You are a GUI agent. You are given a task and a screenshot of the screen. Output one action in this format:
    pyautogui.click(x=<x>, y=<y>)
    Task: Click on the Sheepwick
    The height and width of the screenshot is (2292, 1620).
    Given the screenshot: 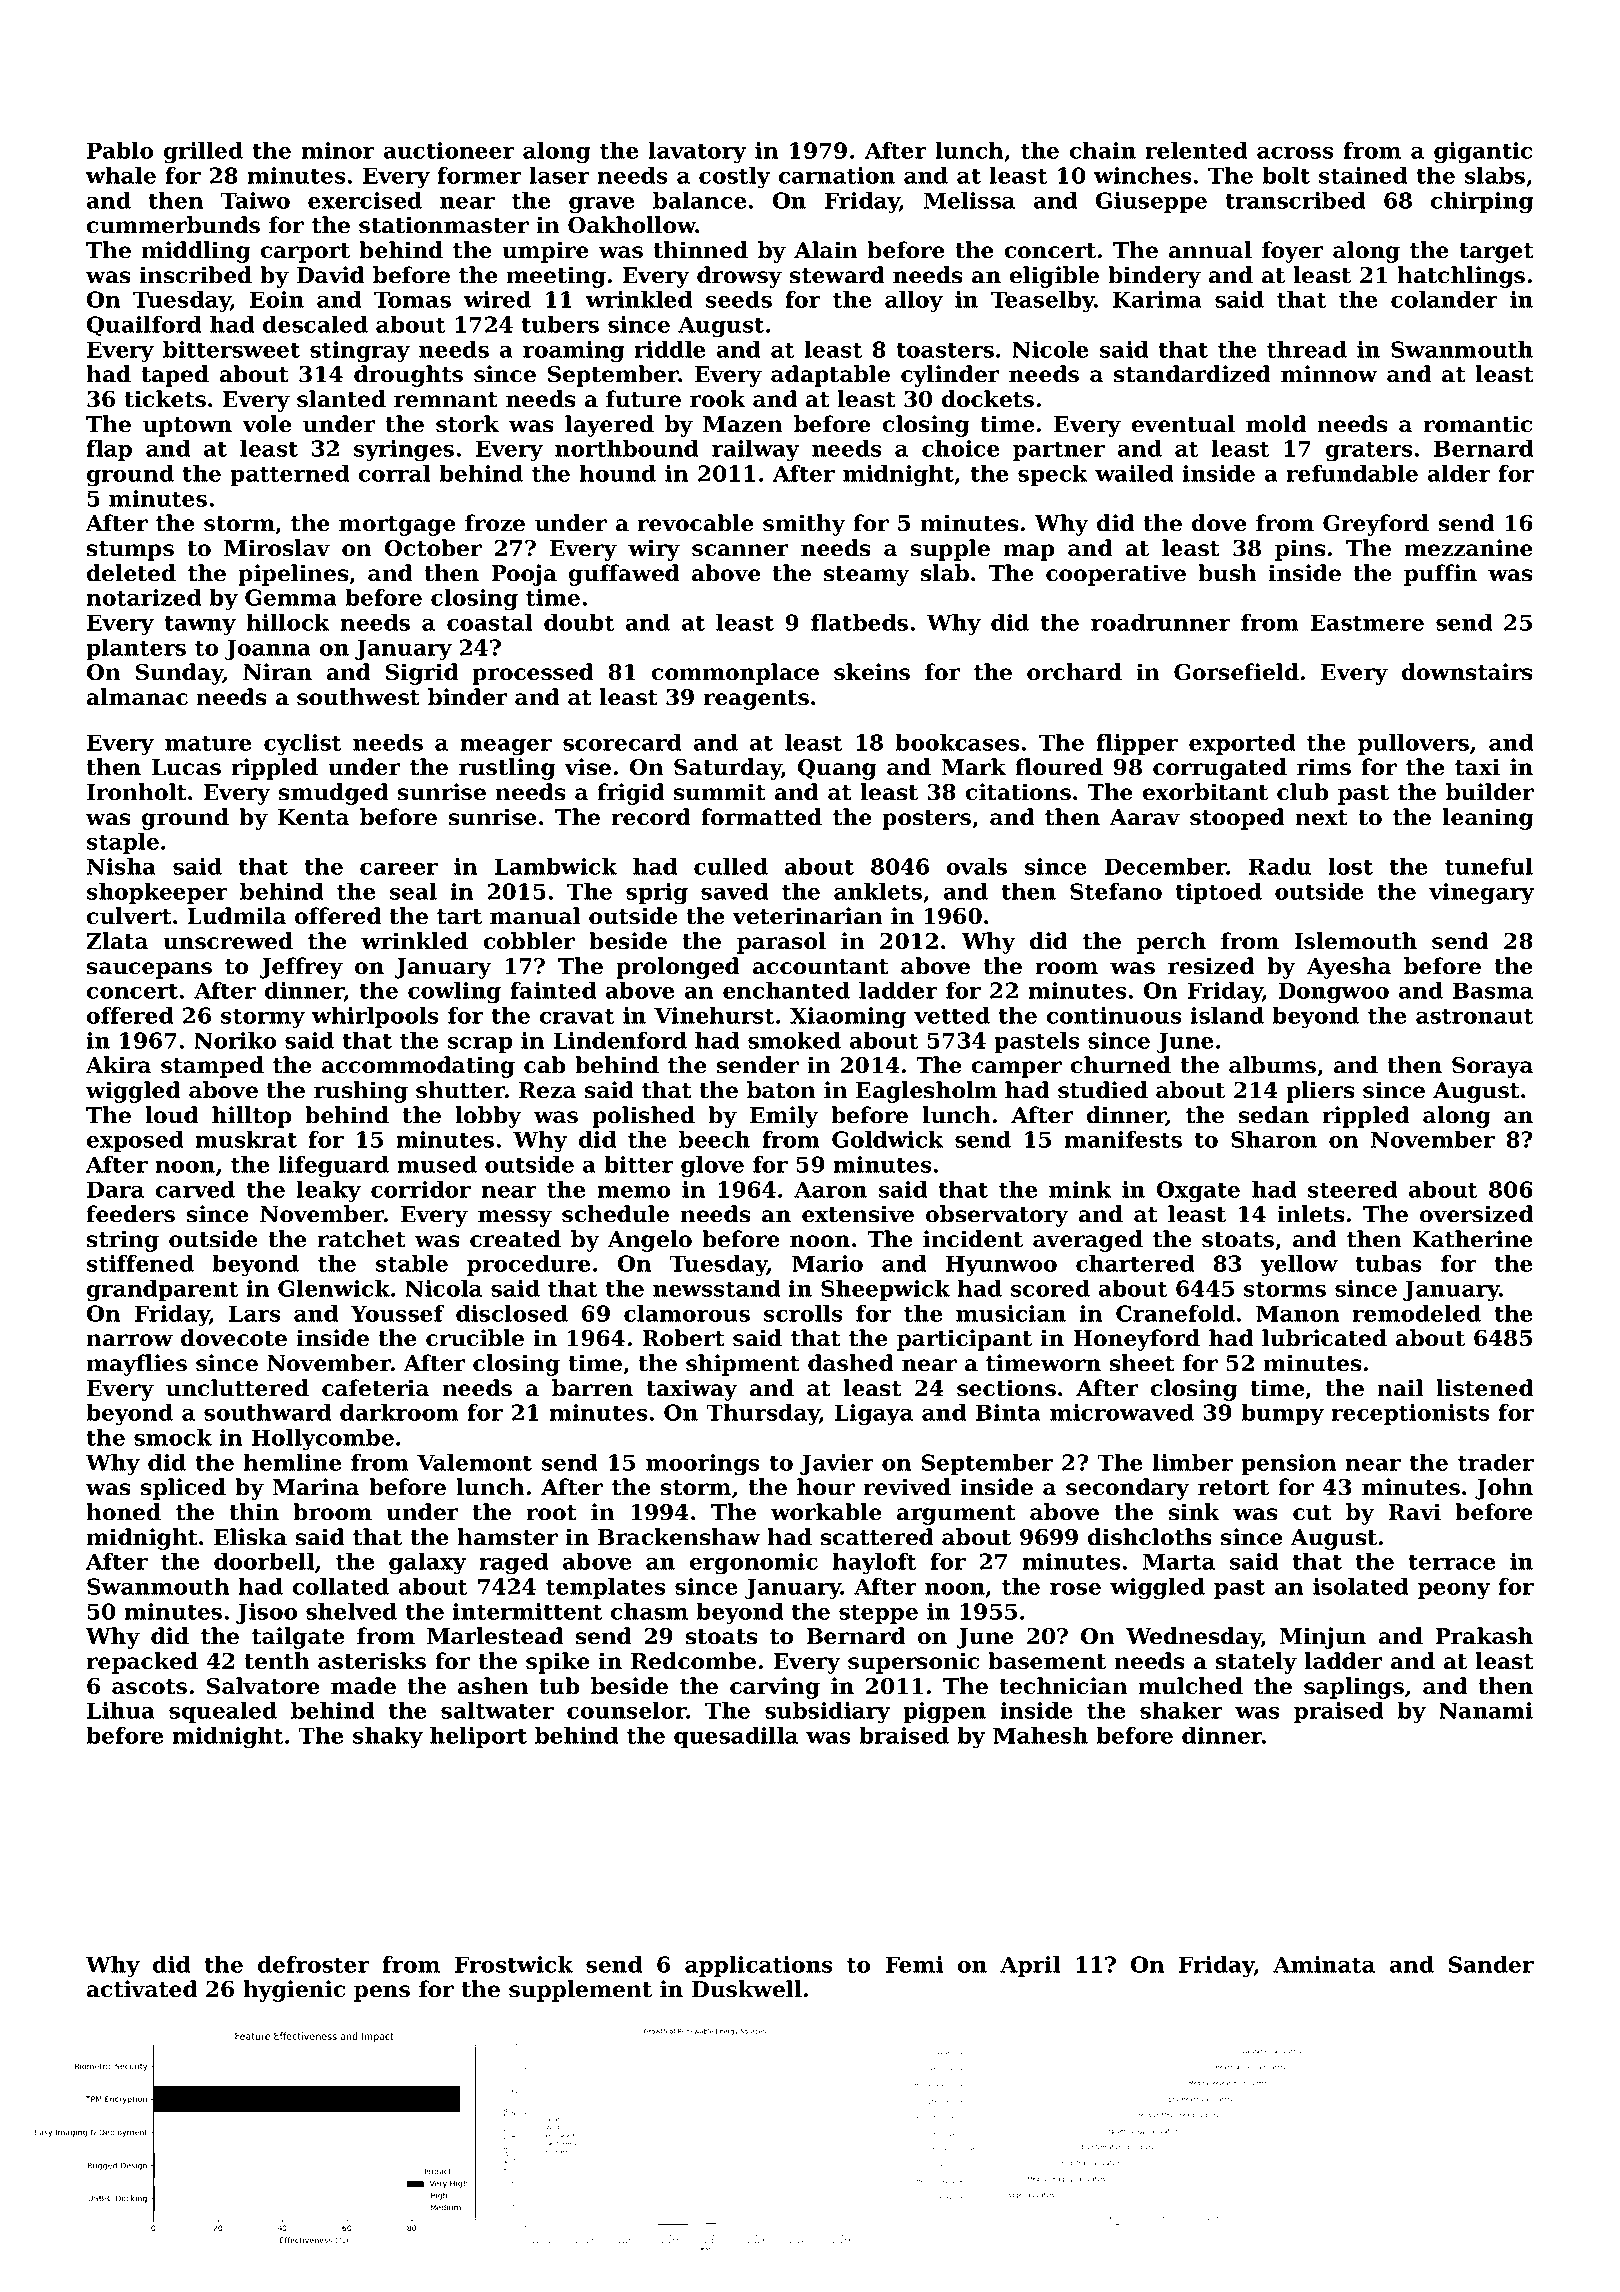 What is the action you would take?
    pyautogui.click(x=885, y=1290)
